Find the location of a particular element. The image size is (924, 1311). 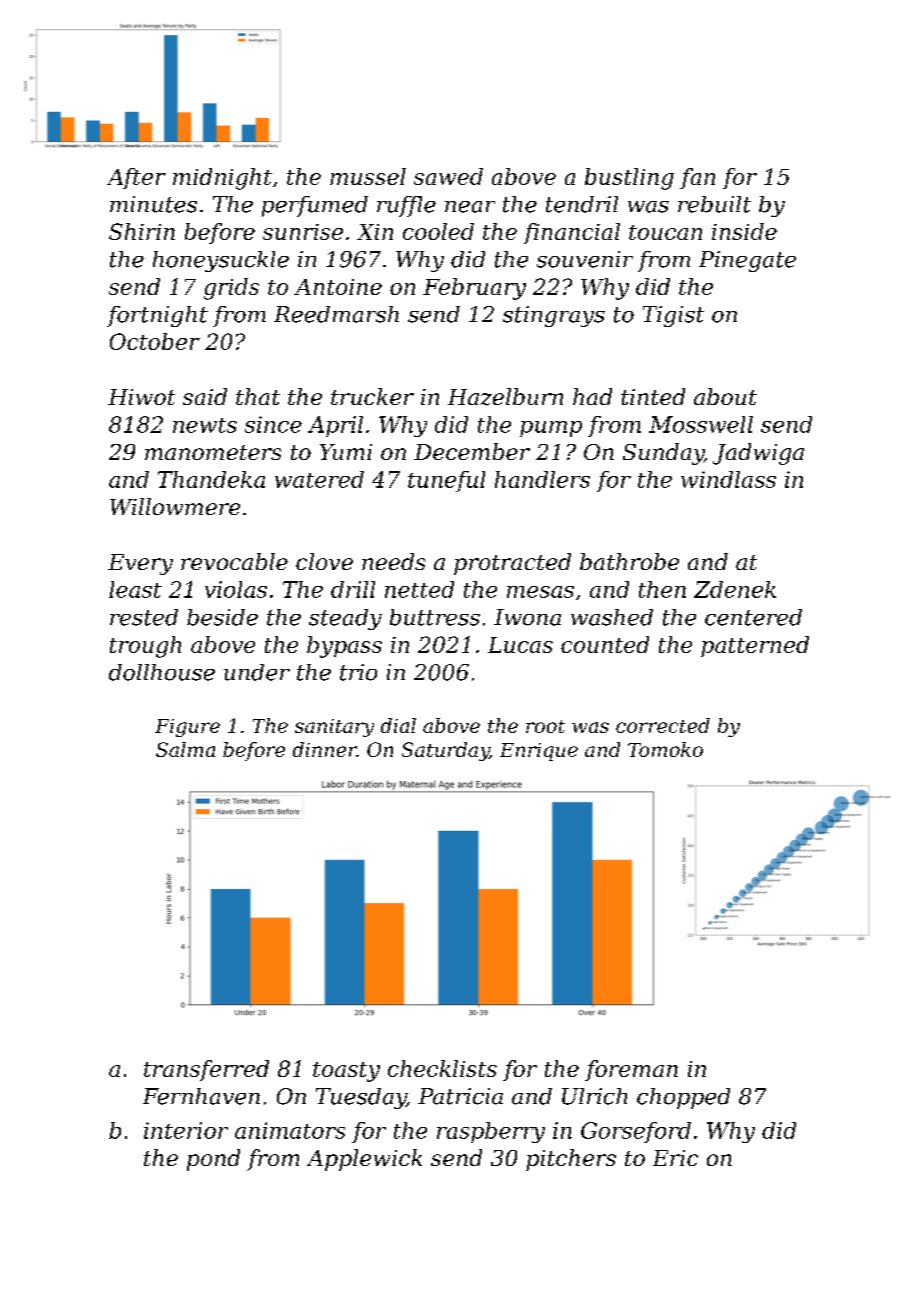

bustling is located at coordinates (629, 179).
